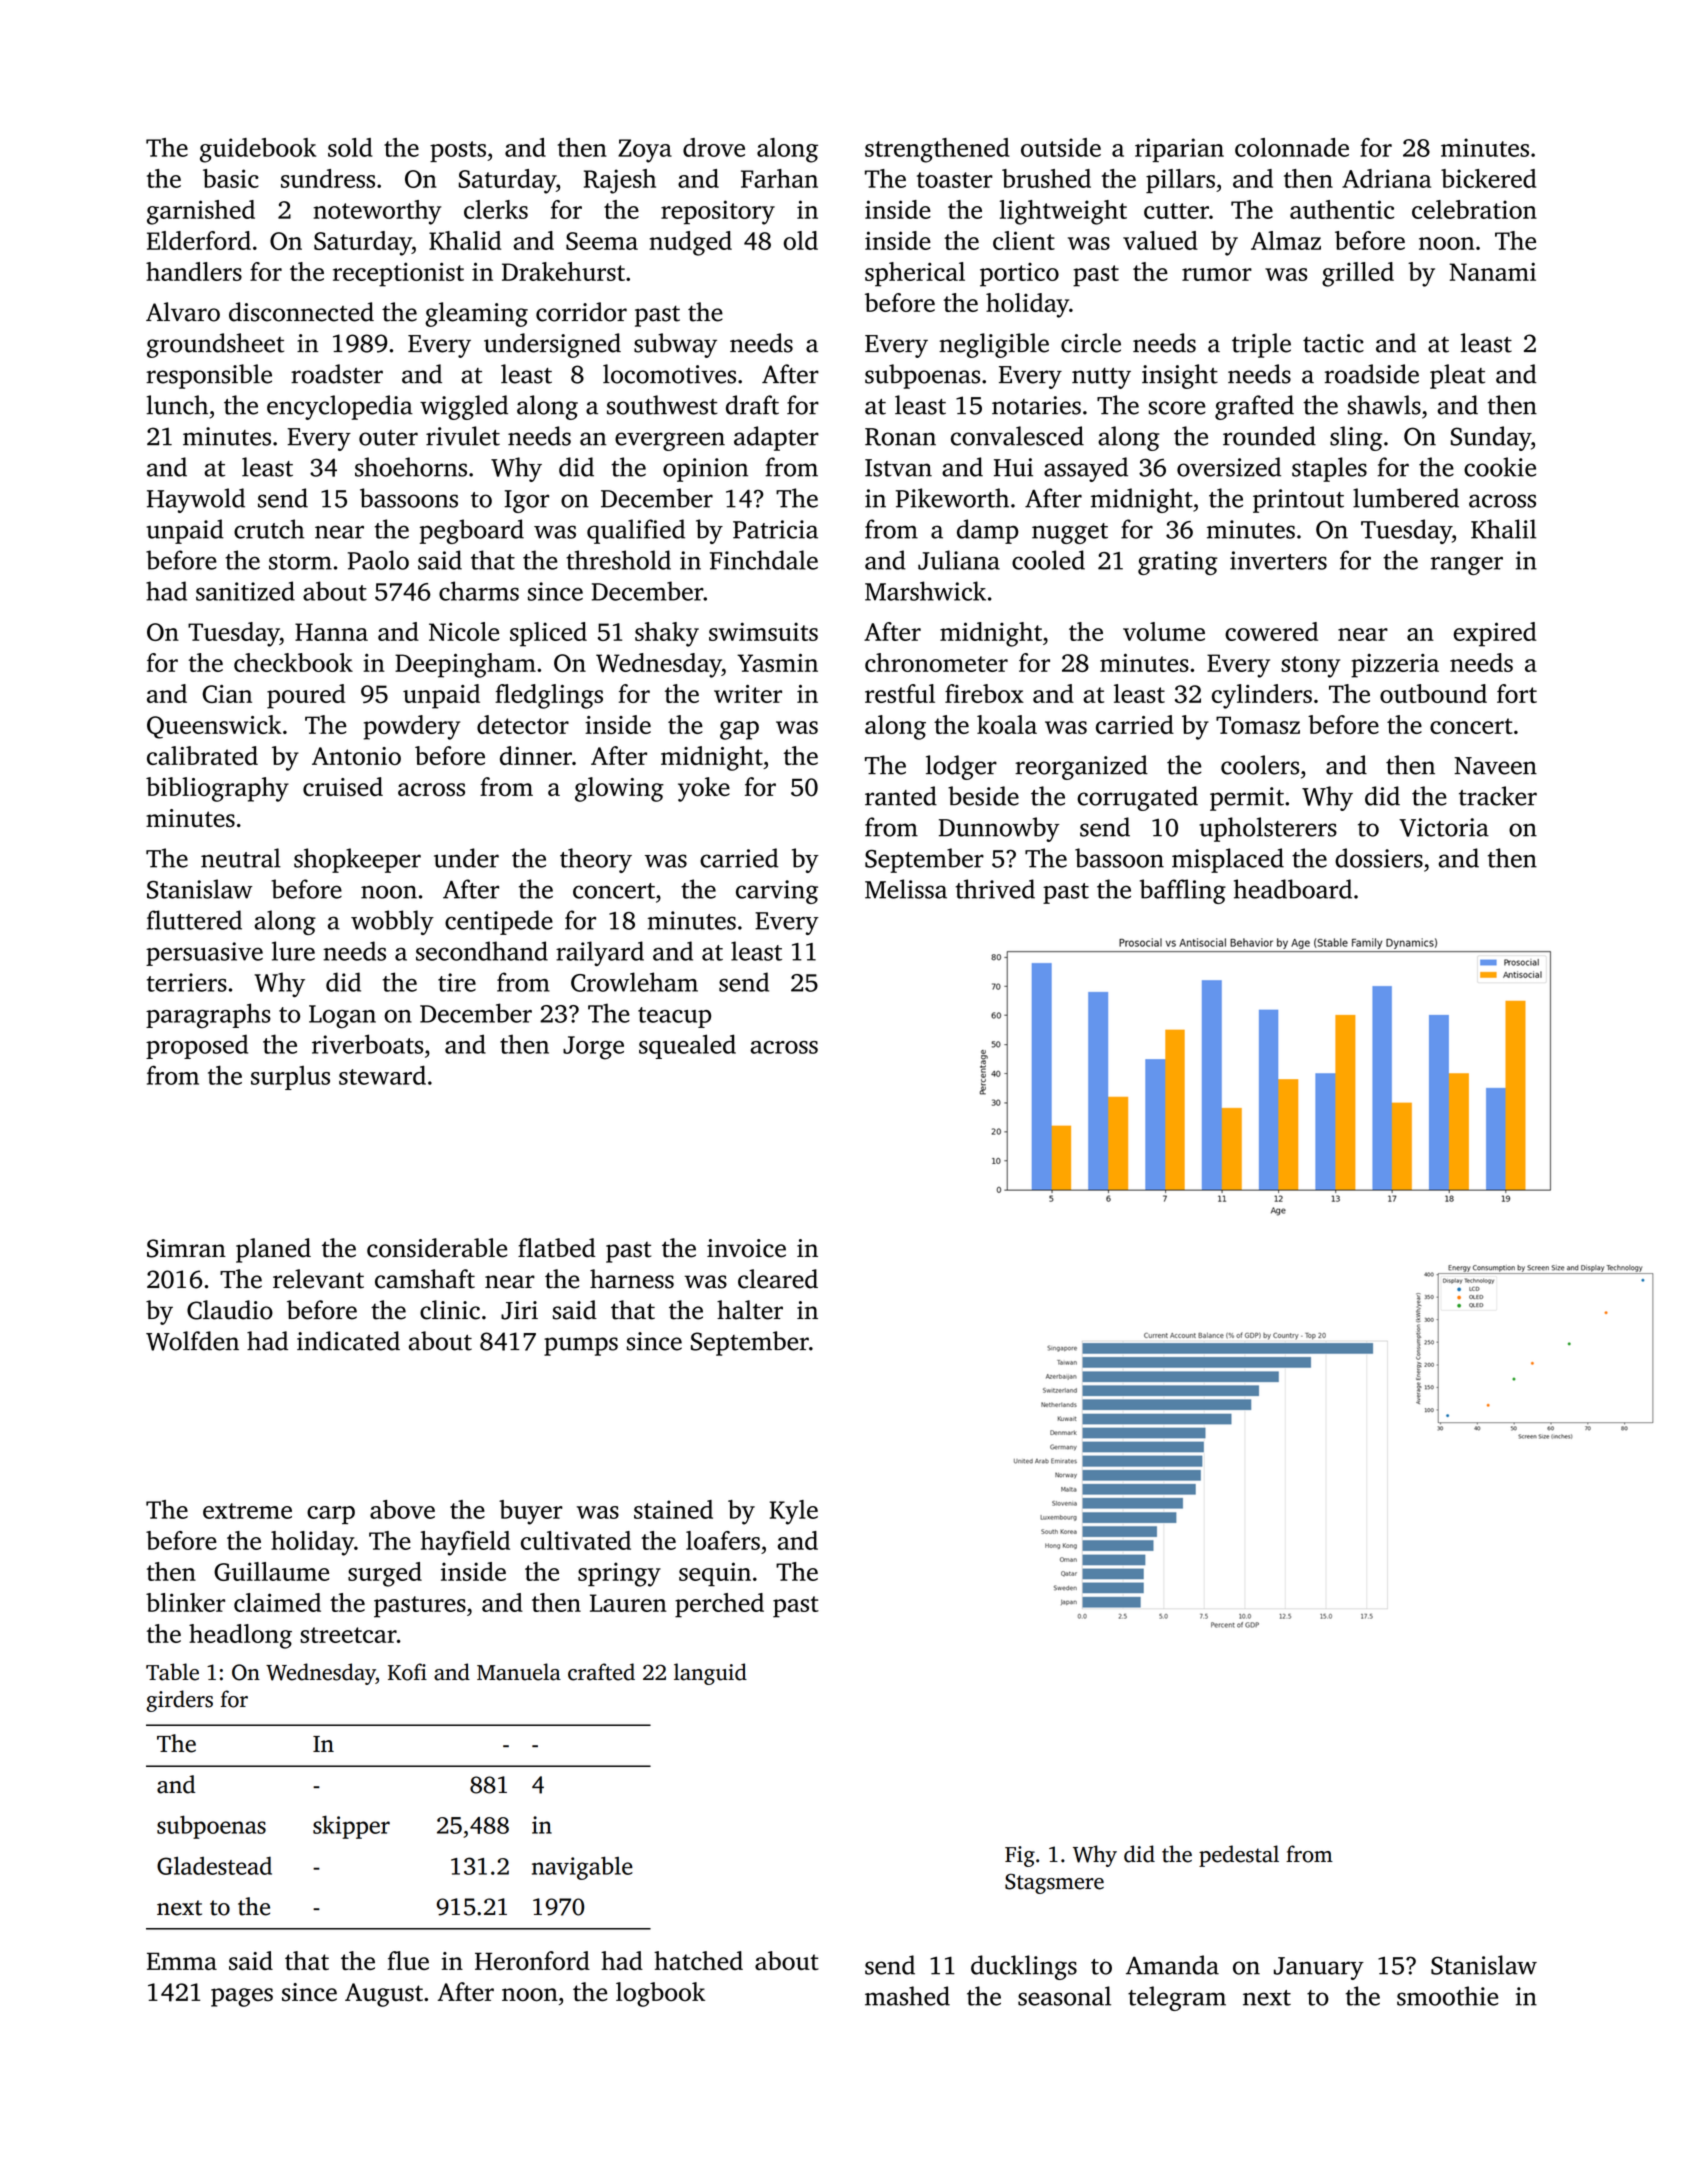  Describe the element at coordinates (258, 150) in the image. I see `guidebook` at that location.
